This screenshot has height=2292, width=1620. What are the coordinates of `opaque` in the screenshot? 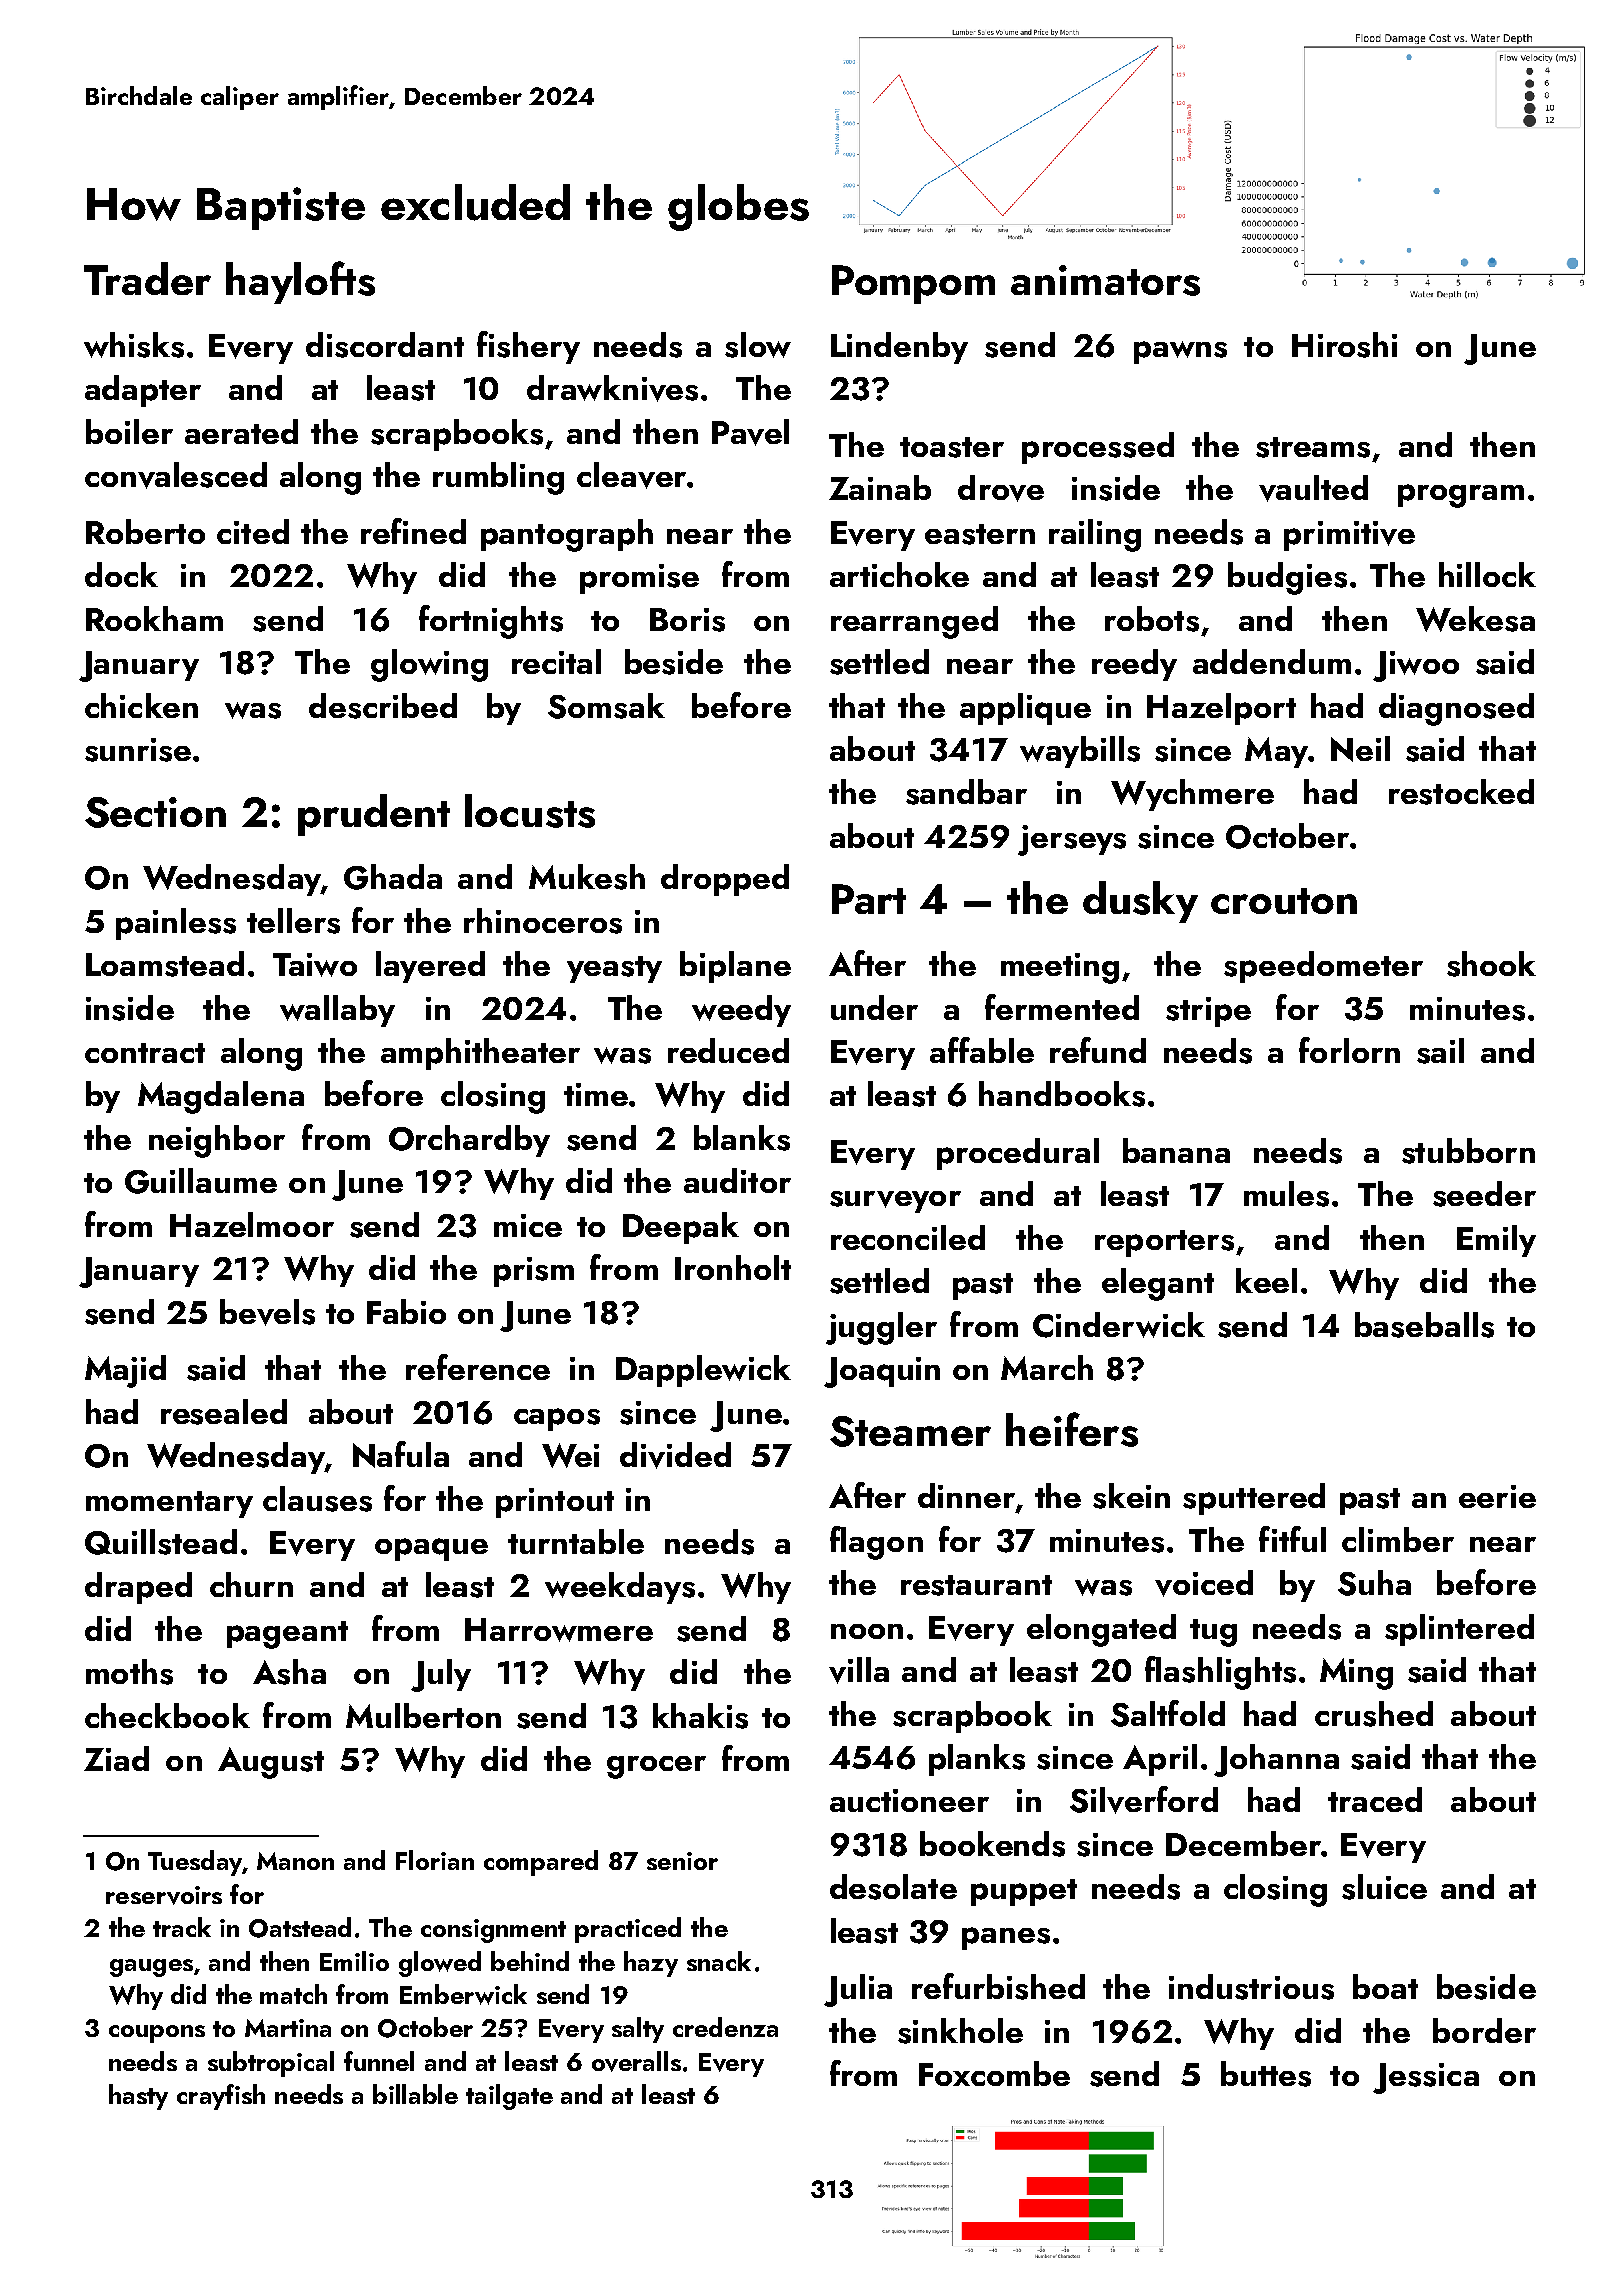 It's located at (431, 1549).
